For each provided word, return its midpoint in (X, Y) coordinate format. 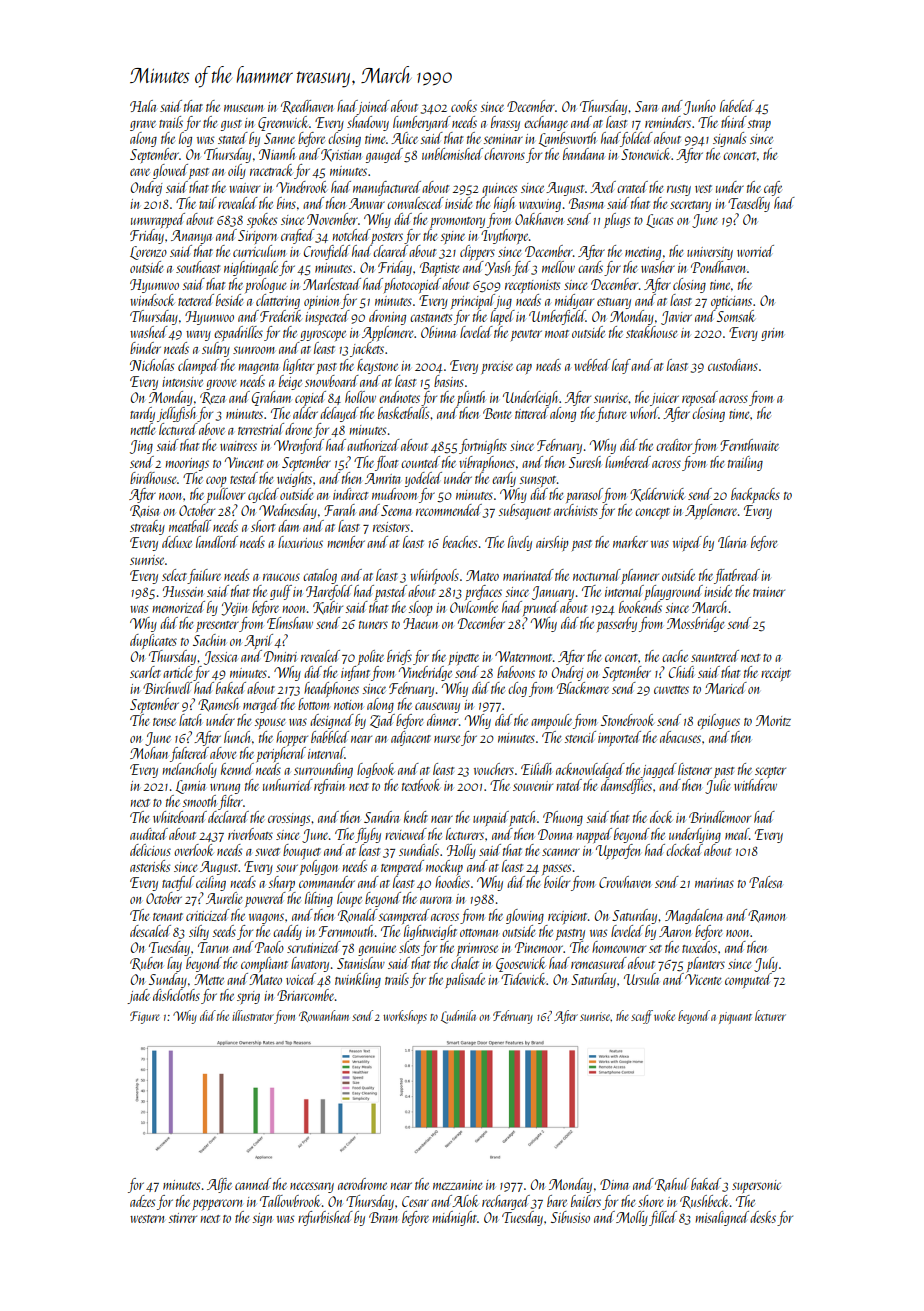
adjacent (411, 738)
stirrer (182, 1218)
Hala (143, 106)
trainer (769, 592)
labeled (737, 106)
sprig (248, 997)
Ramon (766, 916)
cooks (464, 106)
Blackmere (583, 688)
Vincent (244, 462)
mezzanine (457, 1185)
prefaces (483, 592)
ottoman (479, 933)
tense (164, 722)
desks (763, 1217)
